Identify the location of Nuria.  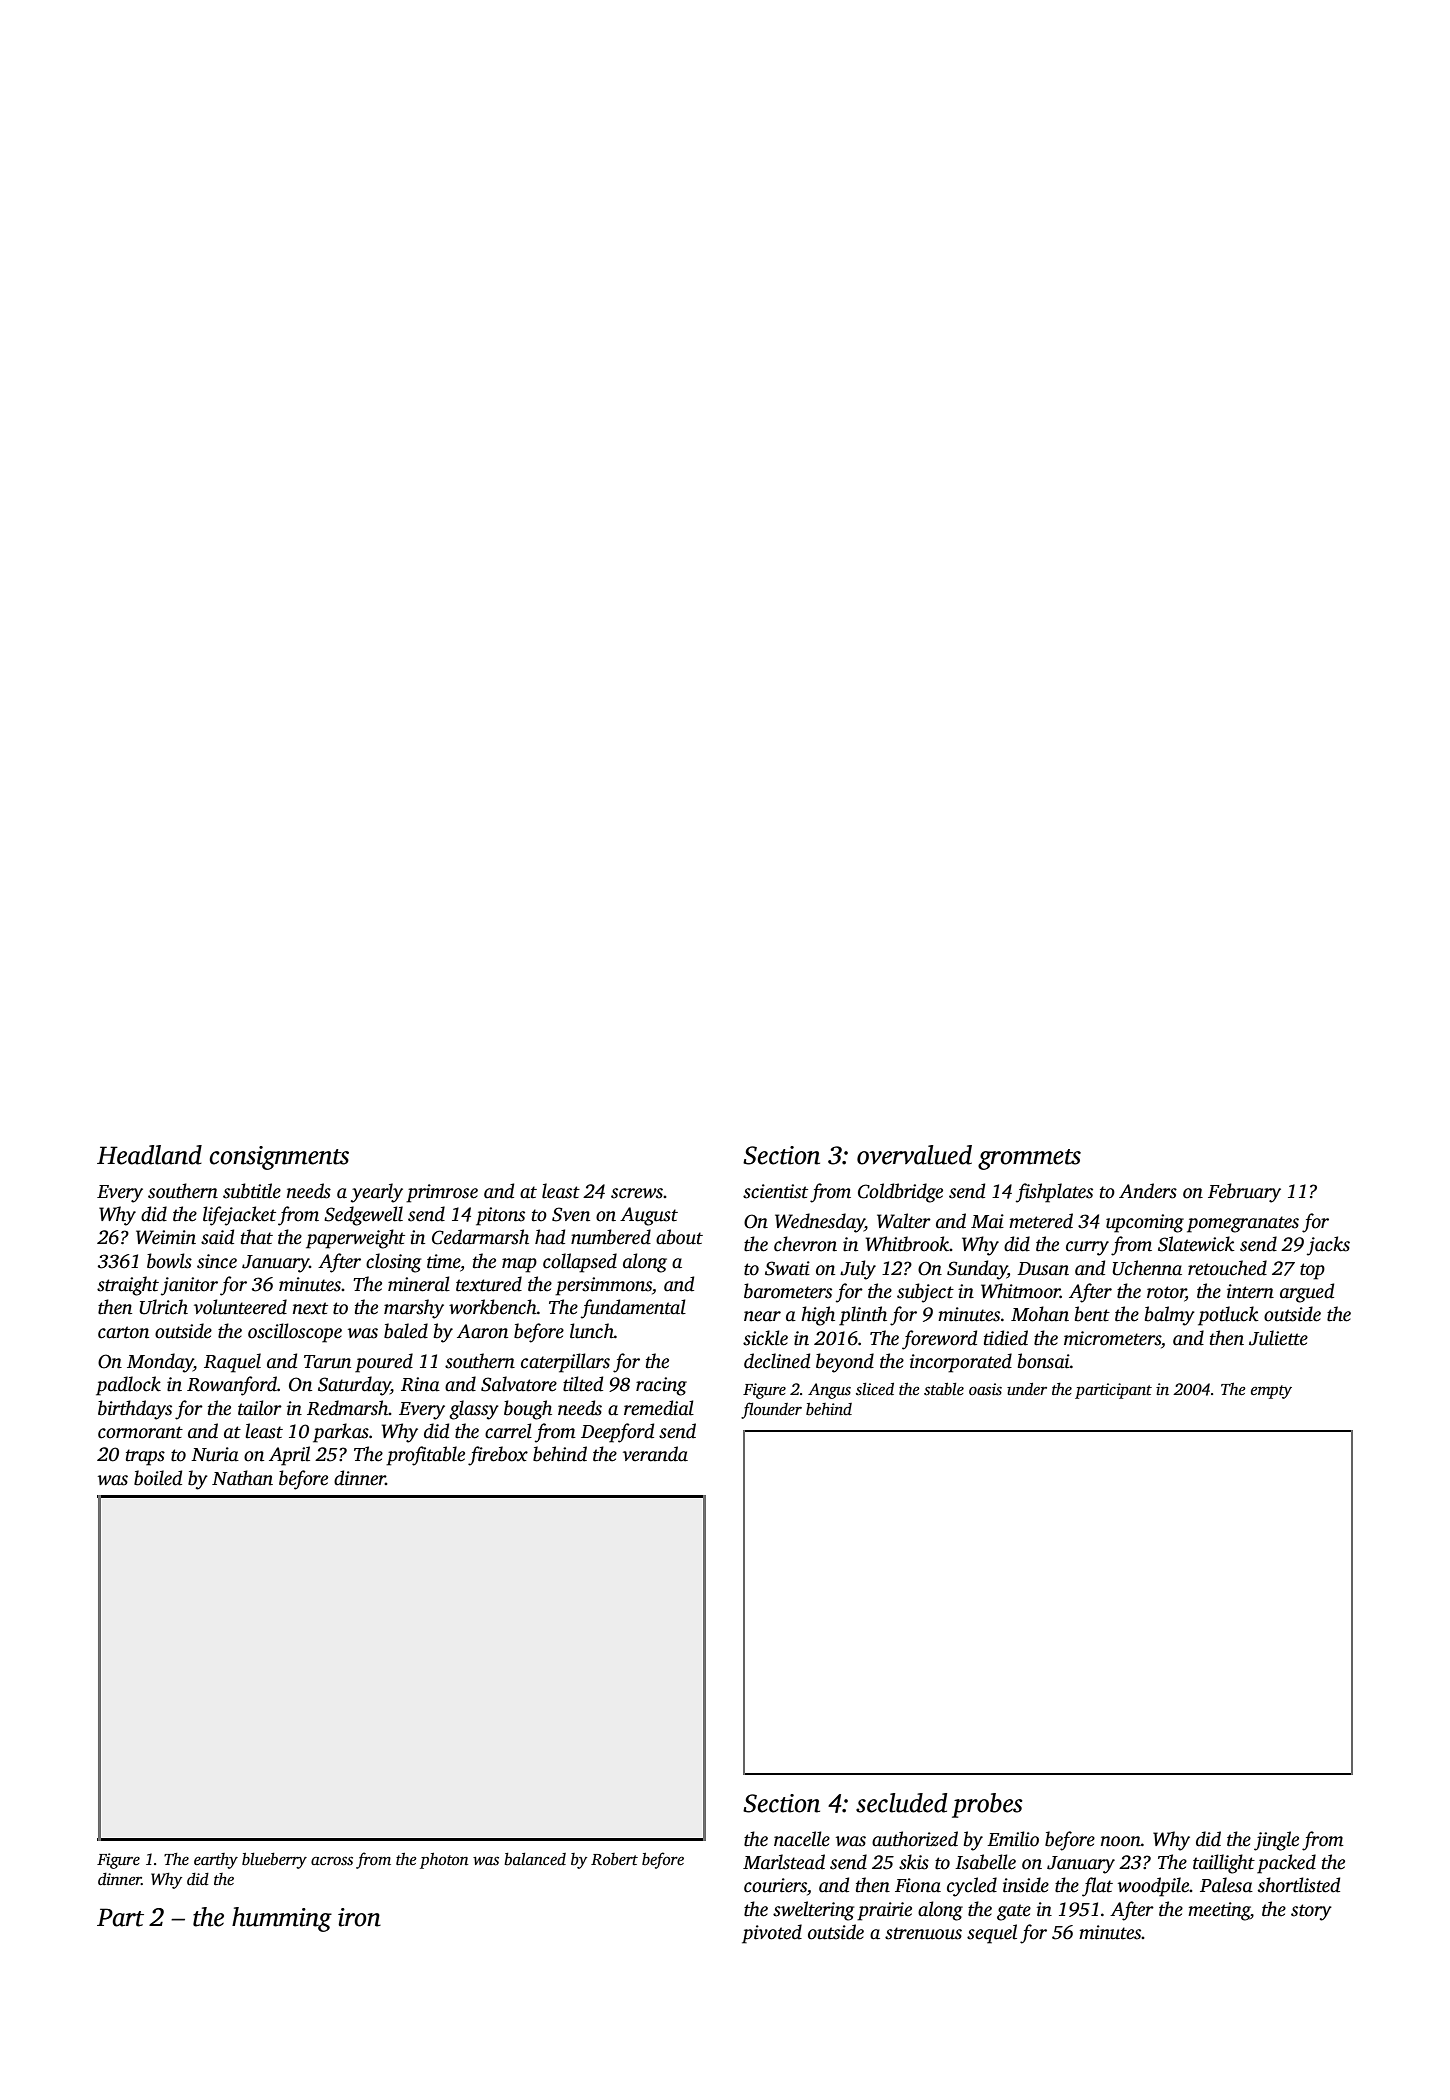
(215, 1454).
